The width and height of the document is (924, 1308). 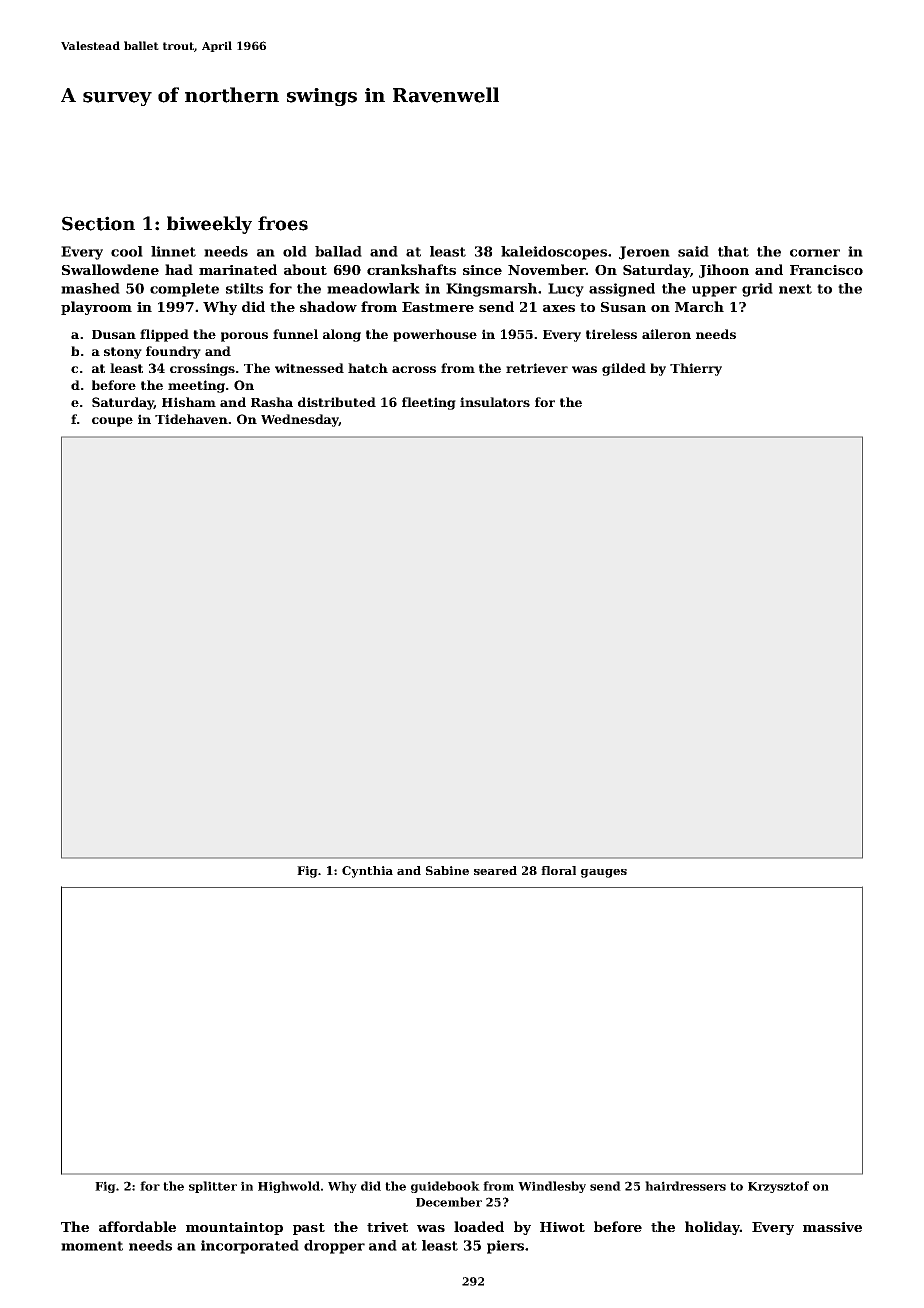 I want to click on froes, so click(x=283, y=223).
